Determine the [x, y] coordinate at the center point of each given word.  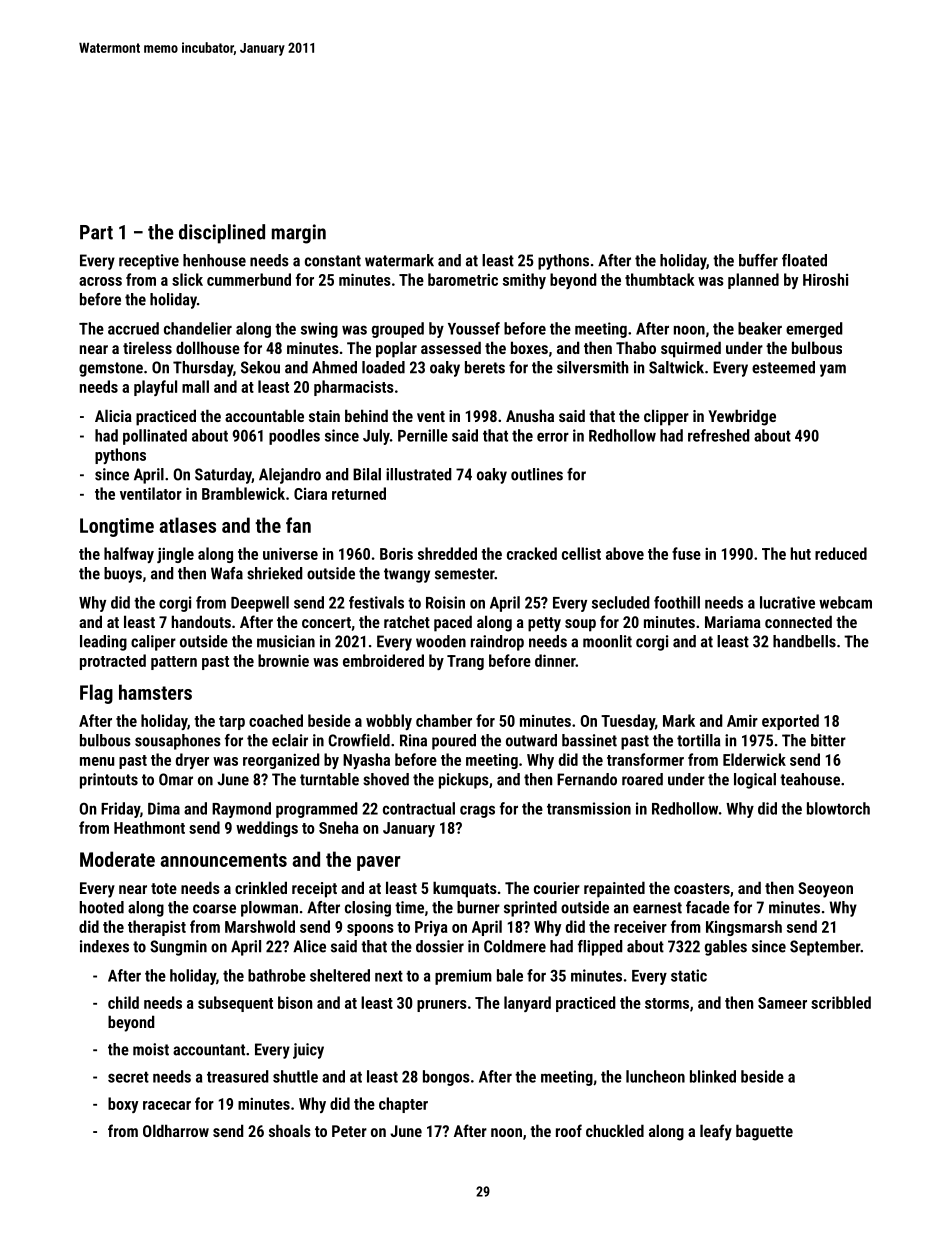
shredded [447, 553]
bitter [828, 740]
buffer [758, 260]
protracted [113, 662]
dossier [440, 946]
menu [97, 761]
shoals [290, 1130]
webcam [845, 602]
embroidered [383, 660]
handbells [804, 641]
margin [299, 234]
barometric [463, 279]
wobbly [389, 722]
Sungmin [178, 948]
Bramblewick [243, 493]
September [825, 948]
